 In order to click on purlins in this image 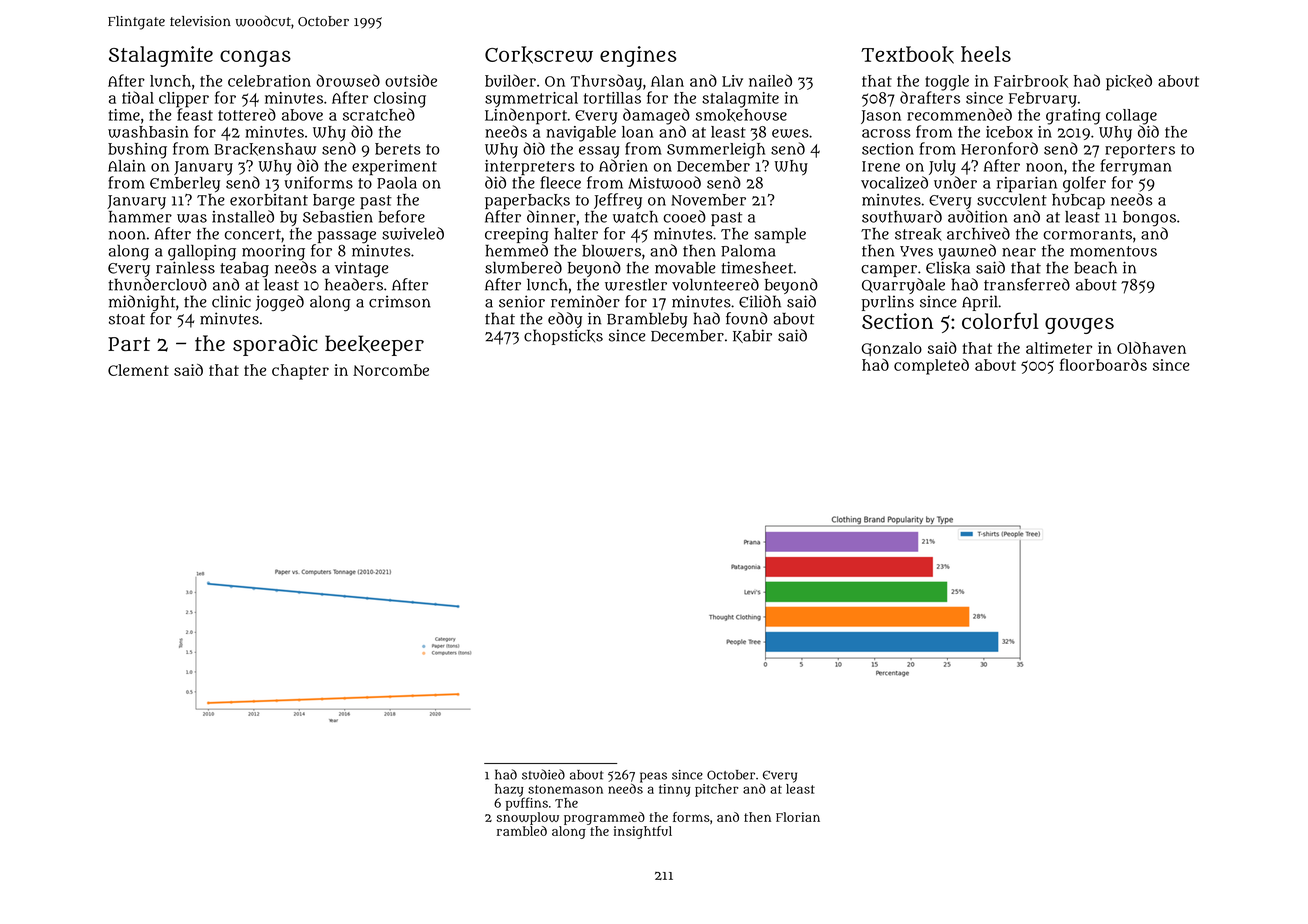, I will do `click(888, 303)`.
